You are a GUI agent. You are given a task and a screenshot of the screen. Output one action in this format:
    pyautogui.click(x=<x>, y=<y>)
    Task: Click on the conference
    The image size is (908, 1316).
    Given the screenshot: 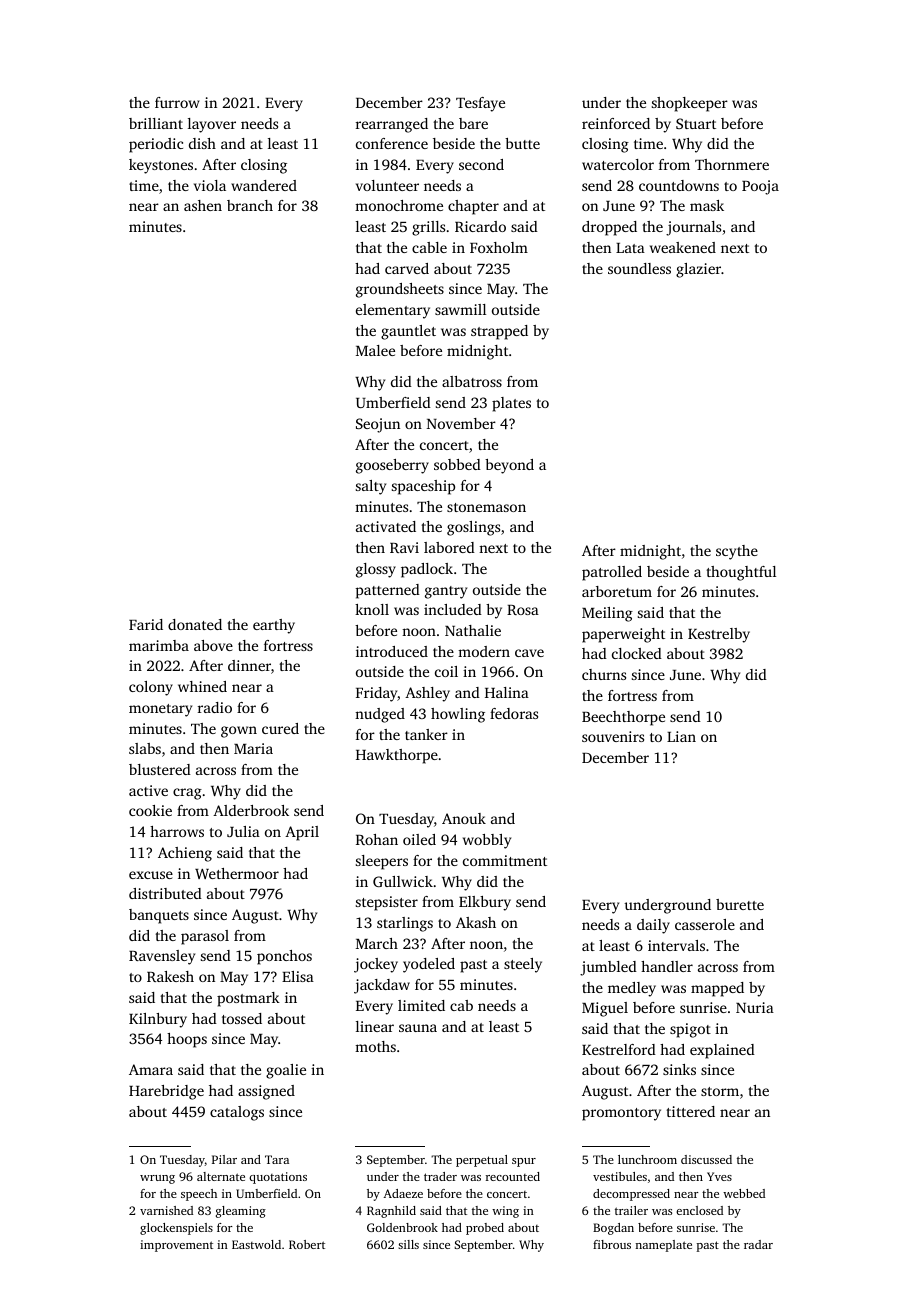 What is the action you would take?
    pyautogui.click(x=392, y=143)
